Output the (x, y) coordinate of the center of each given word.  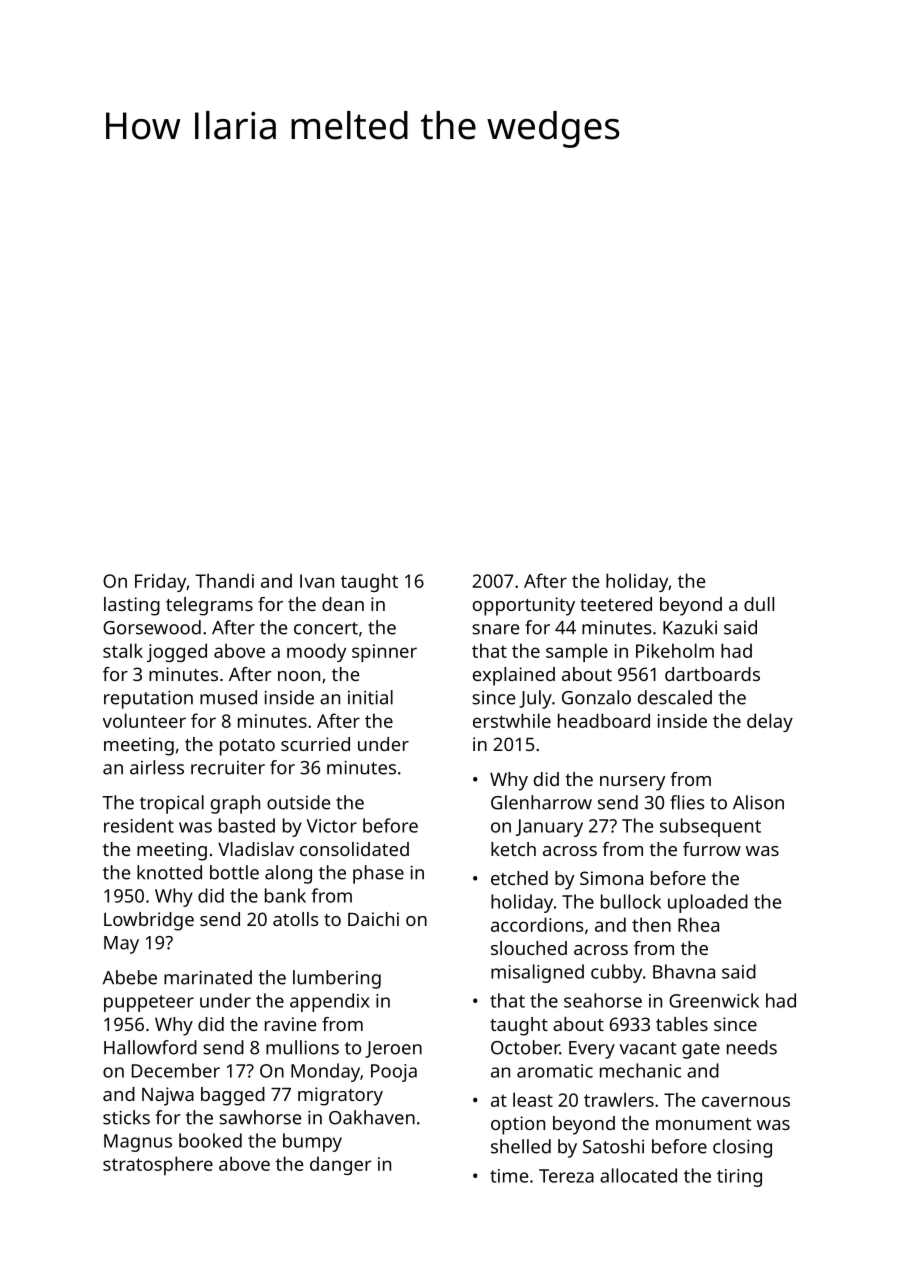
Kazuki (690, 627)
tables (682, 1024)
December (176, 1070)
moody (316, 652)
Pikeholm (675, 650)
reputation (148, 699)
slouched (529, 948)
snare (495, 629)
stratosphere (158, 1165)
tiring (739, 1178)
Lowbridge (149, 921)
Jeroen (393, 1049)
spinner (384, 653)
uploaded (708, 903)
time (509, 1176)
